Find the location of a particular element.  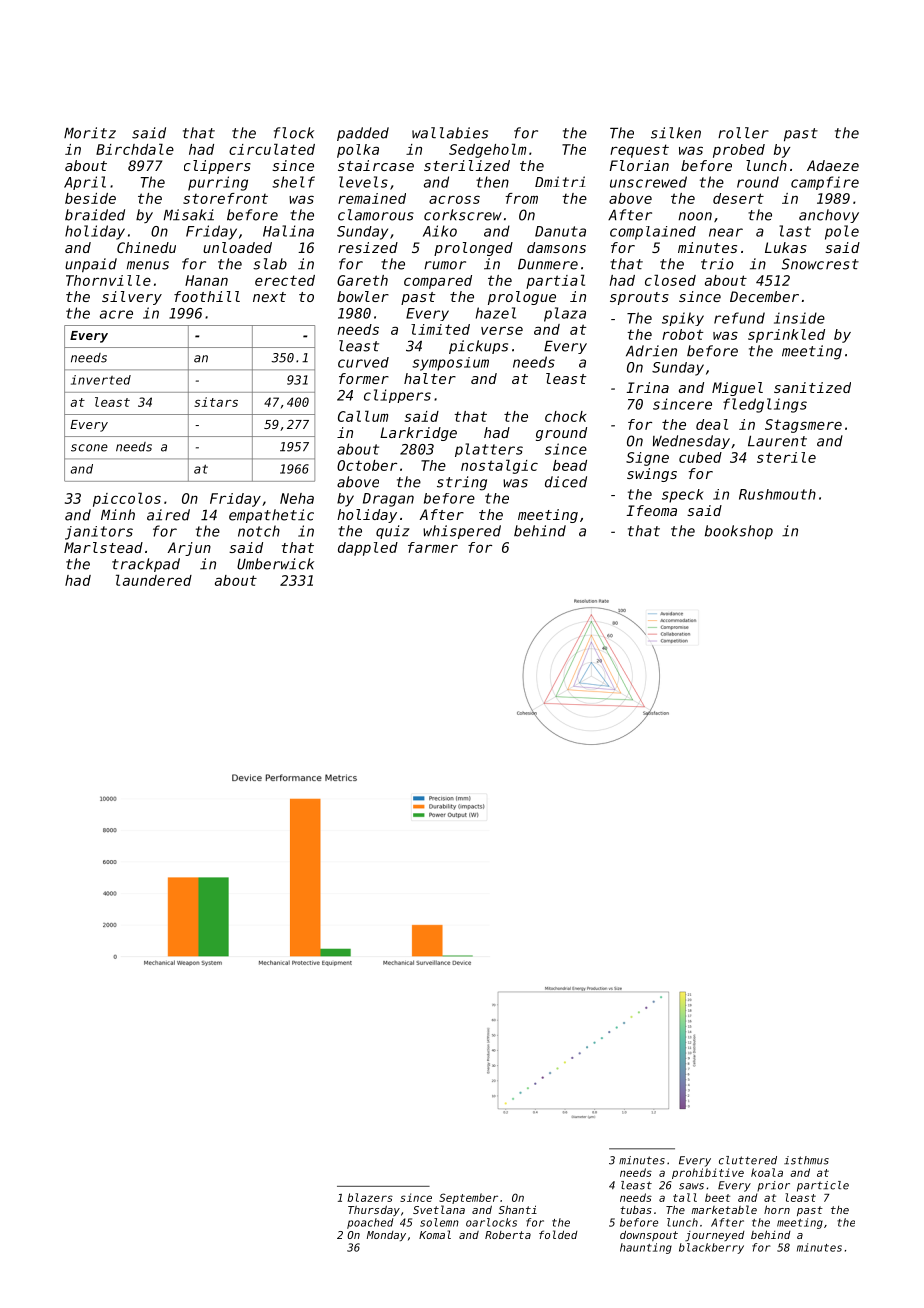

Svetlana is located at coordinates (439, 1209).
